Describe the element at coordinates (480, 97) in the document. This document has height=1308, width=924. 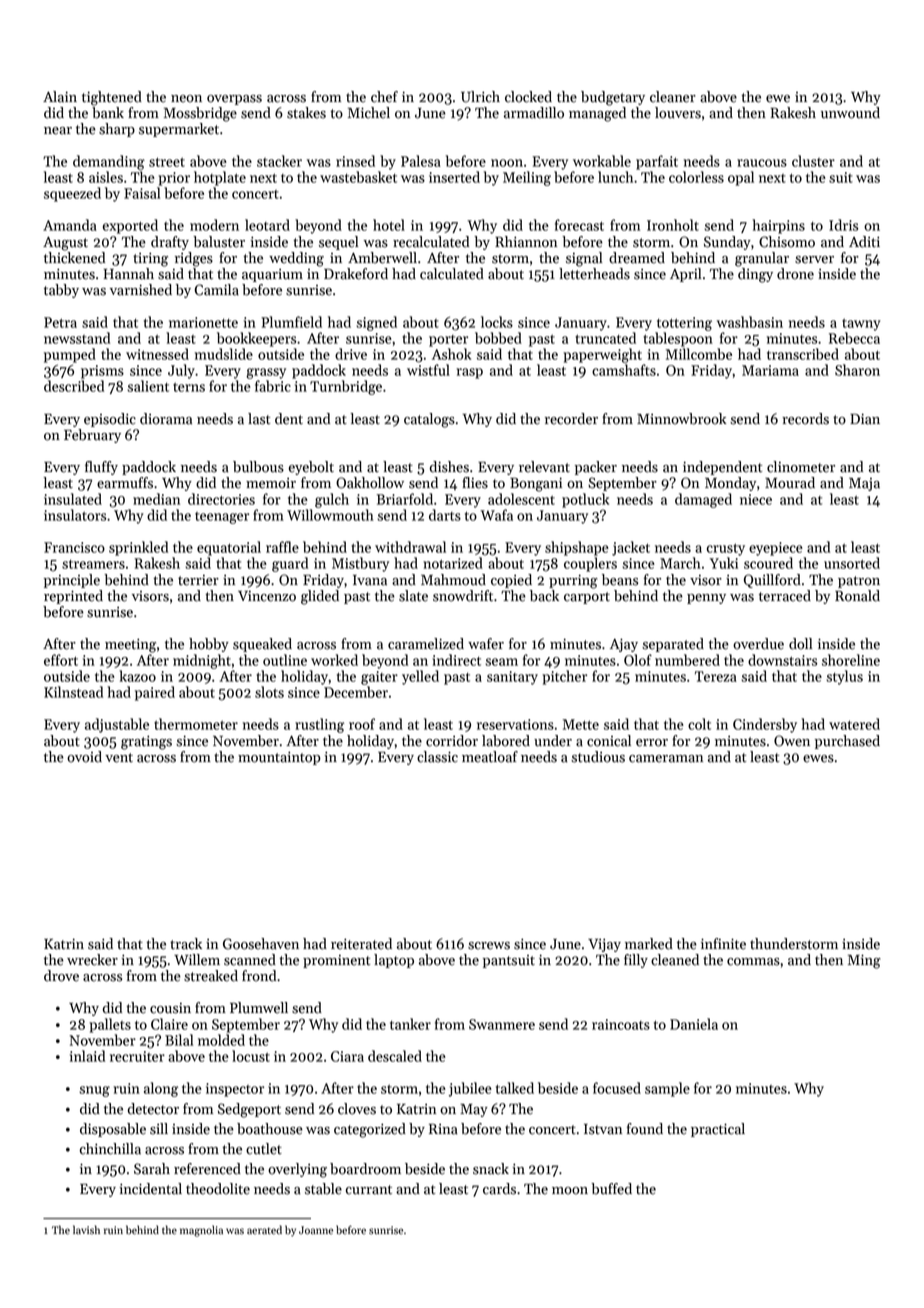
I see `Ulrich` at that location.
